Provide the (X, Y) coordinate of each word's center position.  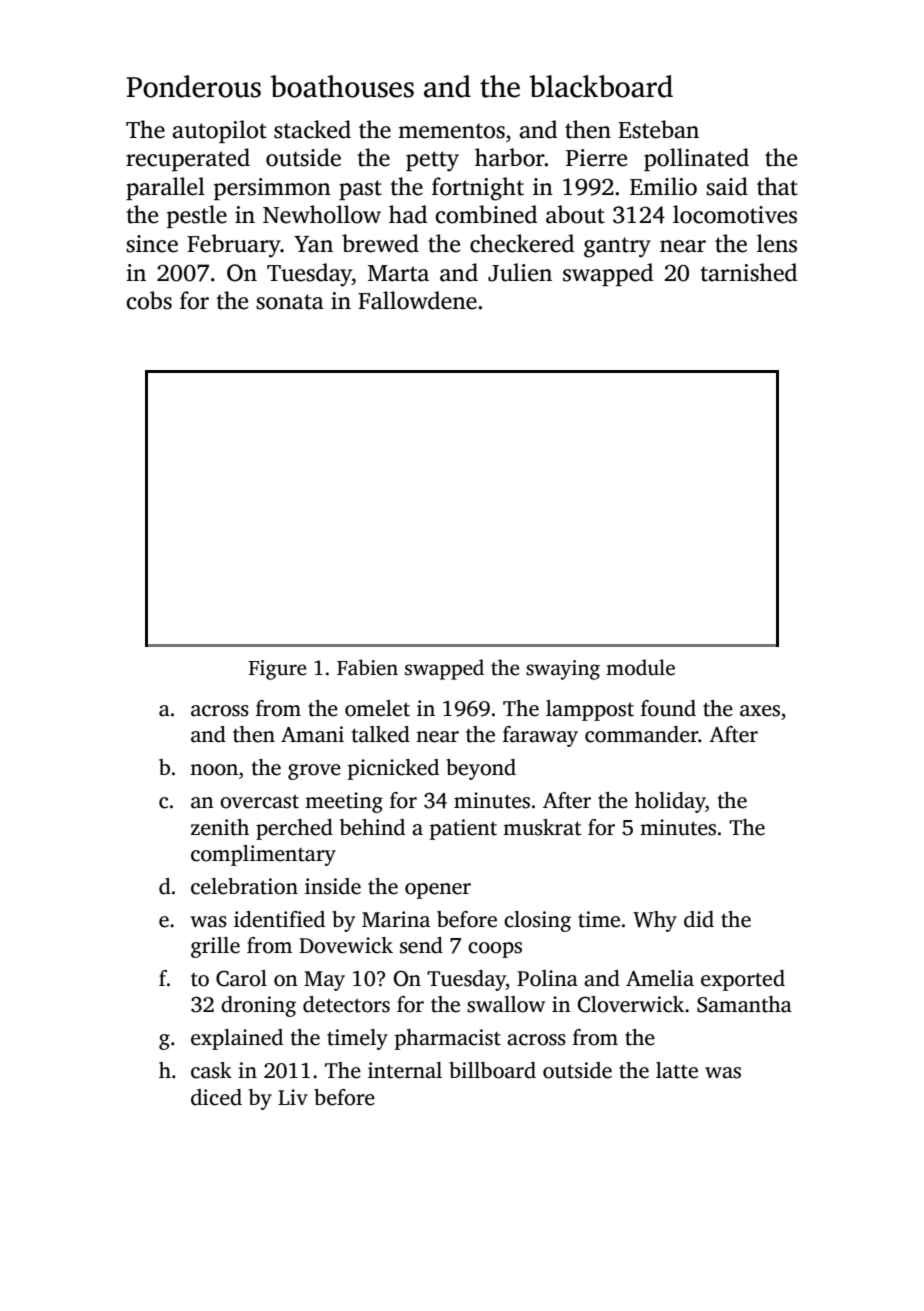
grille (215, 947)
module (640, 667)
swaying (563, 670)
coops (495, 950)
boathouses (342, 86)
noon (214, 770)
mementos (451, 131)
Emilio (663, 186)
